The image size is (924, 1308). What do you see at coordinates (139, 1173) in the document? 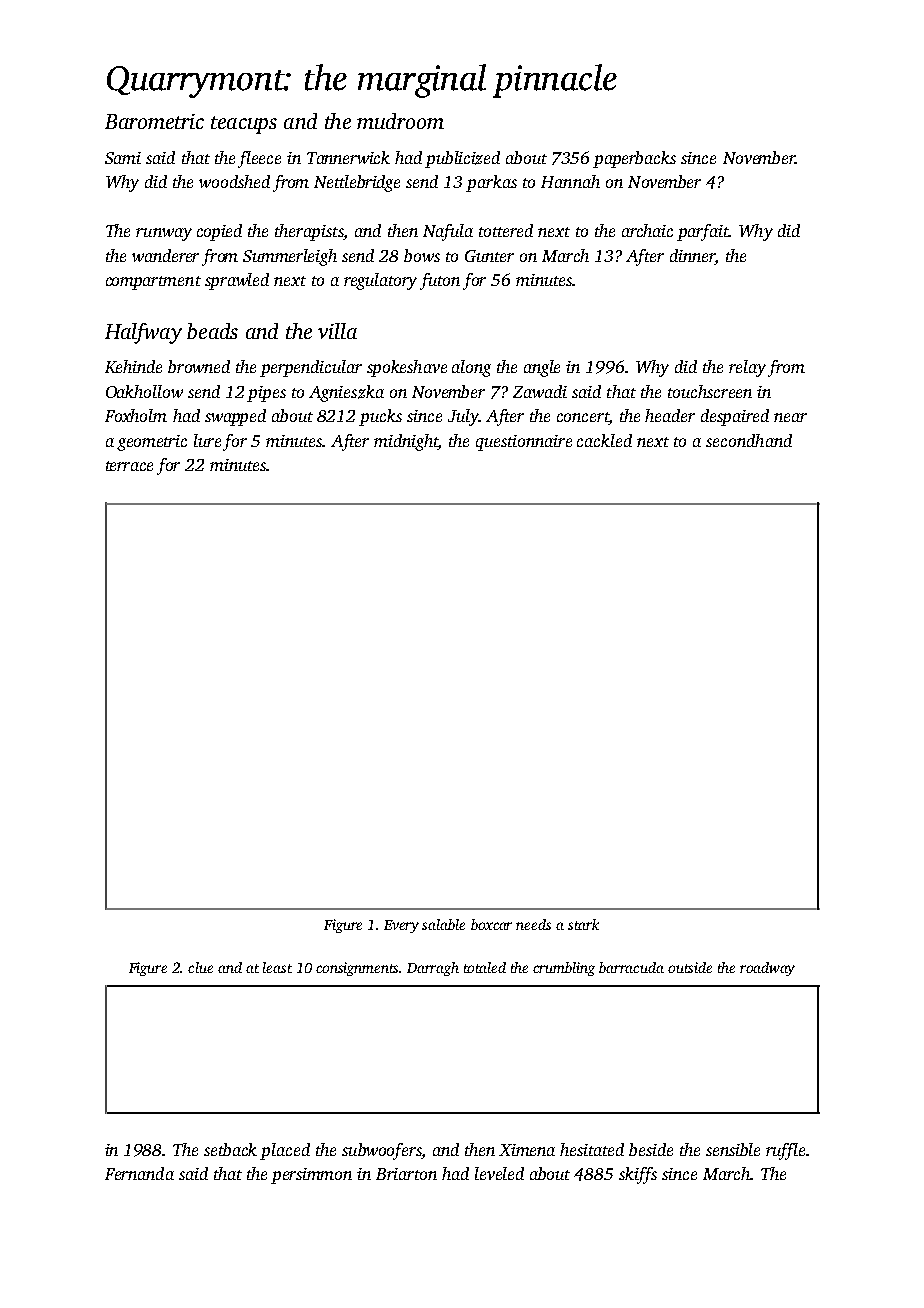
I see `Fernanda` at bounding box center [139, 1173].
